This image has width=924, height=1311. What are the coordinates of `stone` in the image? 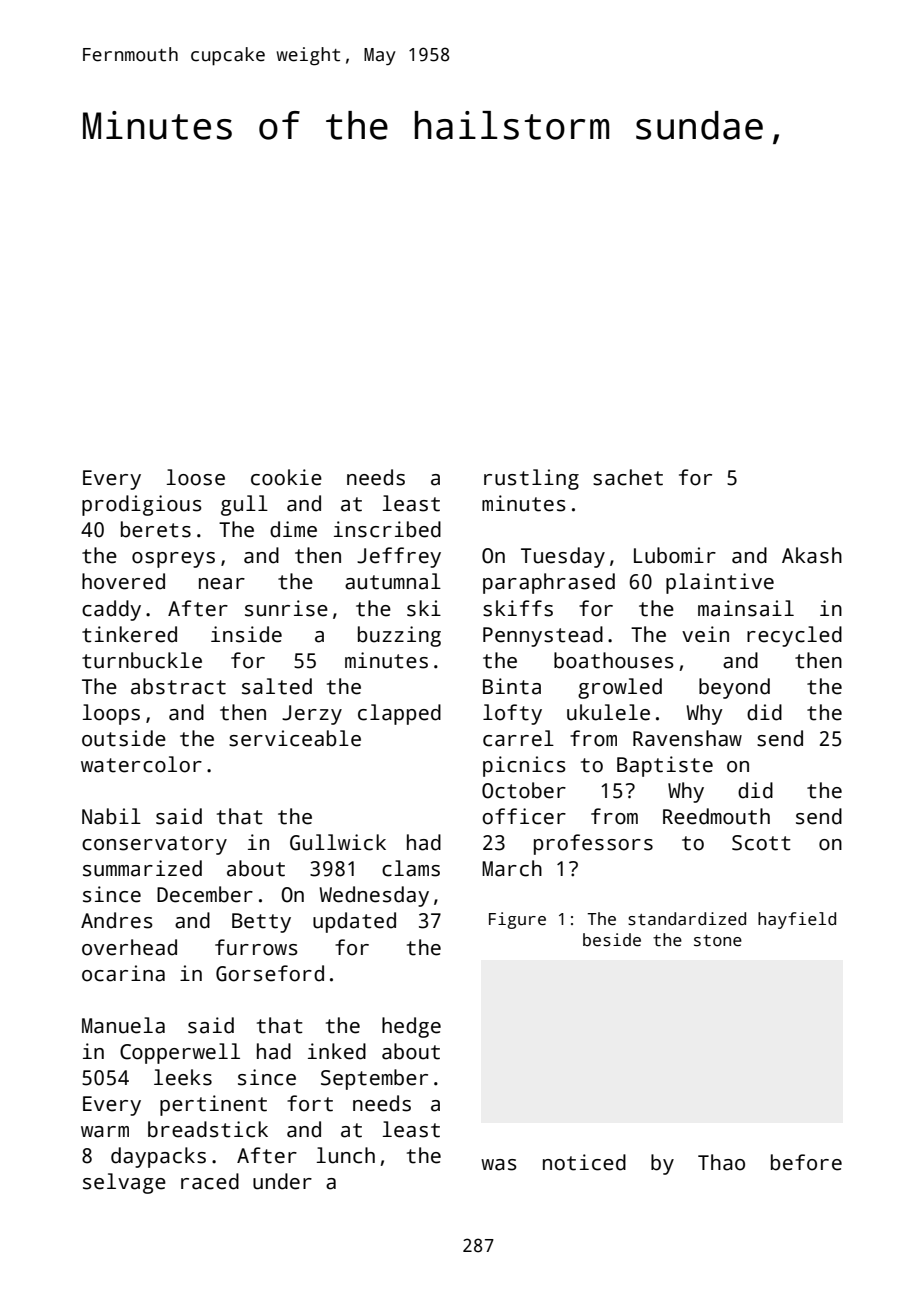 It's located at (718, 941).
